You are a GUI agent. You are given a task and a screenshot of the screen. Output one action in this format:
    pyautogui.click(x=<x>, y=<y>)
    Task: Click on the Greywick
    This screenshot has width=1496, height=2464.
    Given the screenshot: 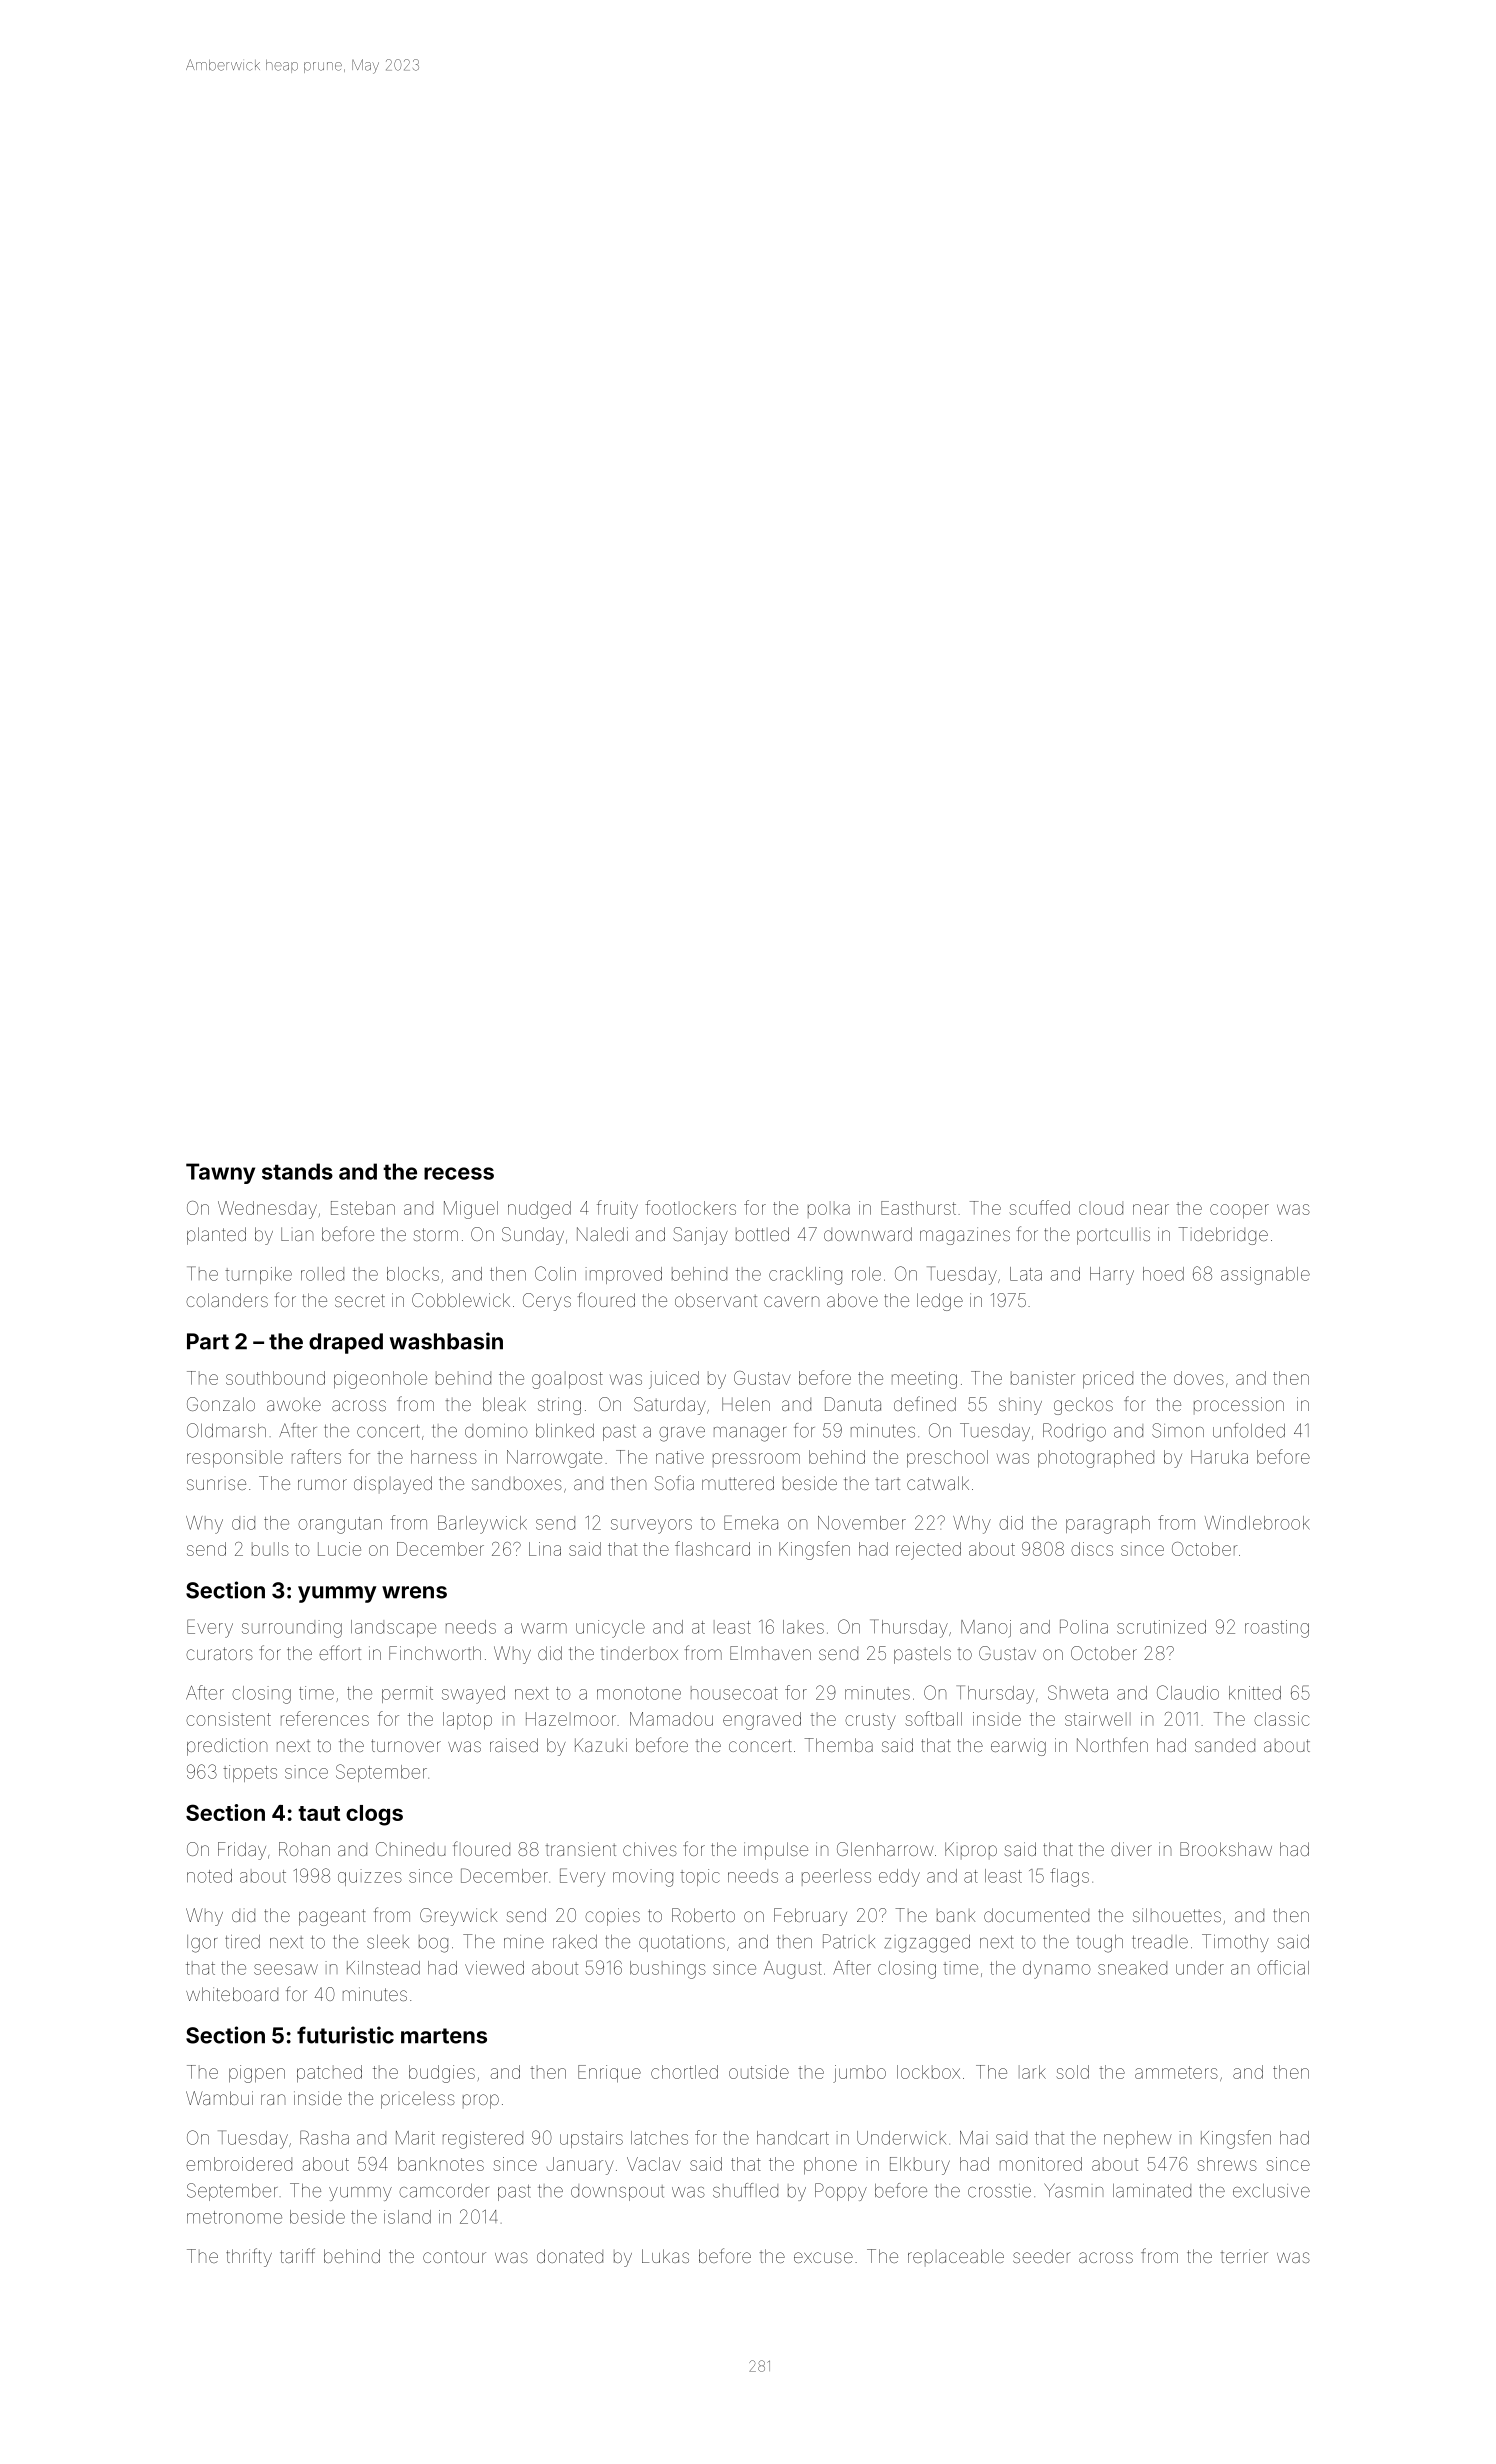 What is the action you would take?
    pyautogui.click(x=458, y=1917)
